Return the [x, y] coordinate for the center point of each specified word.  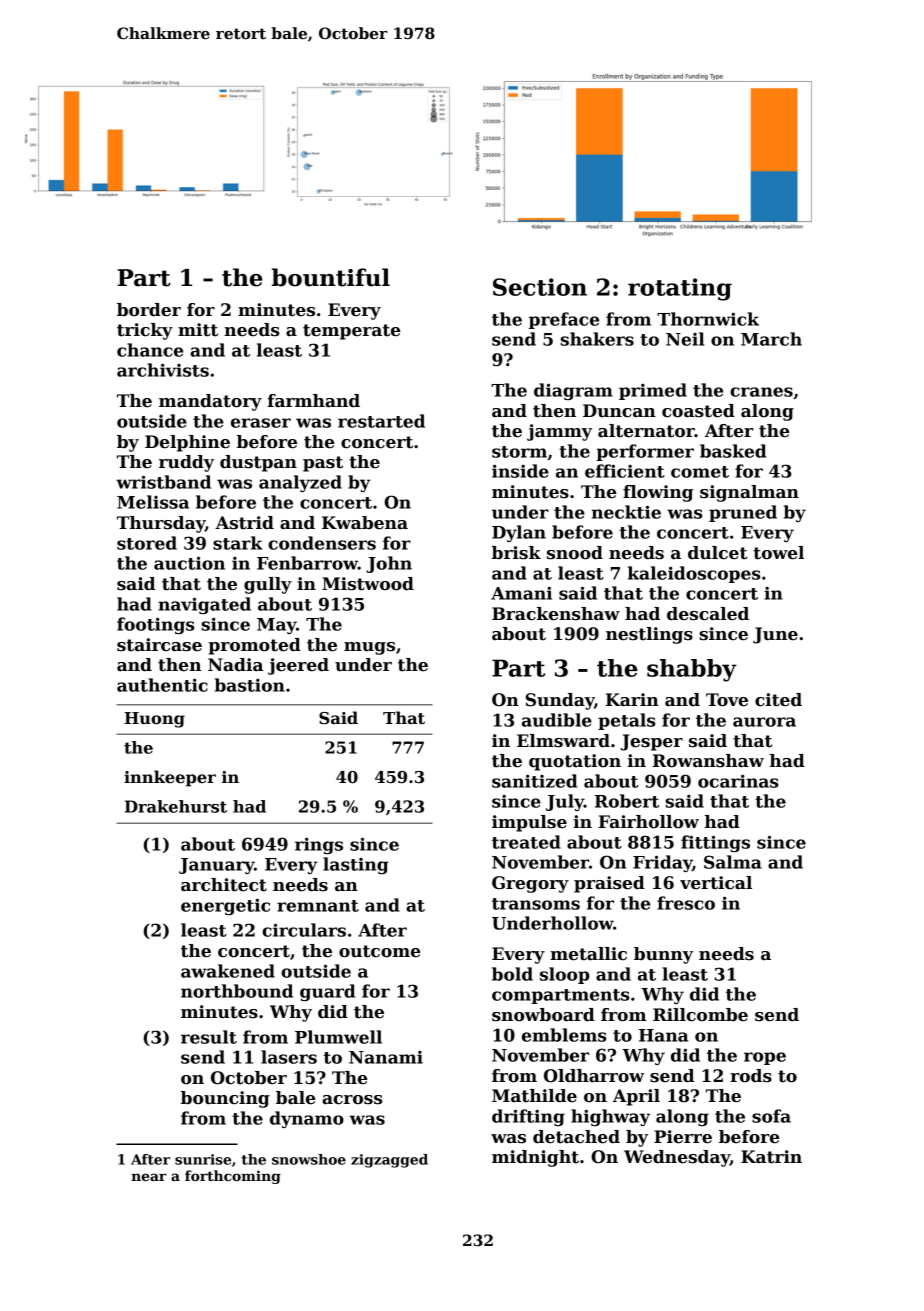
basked [733, 451]
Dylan [519, 533]
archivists [163, 370]
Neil [685, 339]
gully [268, 585]
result [209, 1037]
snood [575, 553]
